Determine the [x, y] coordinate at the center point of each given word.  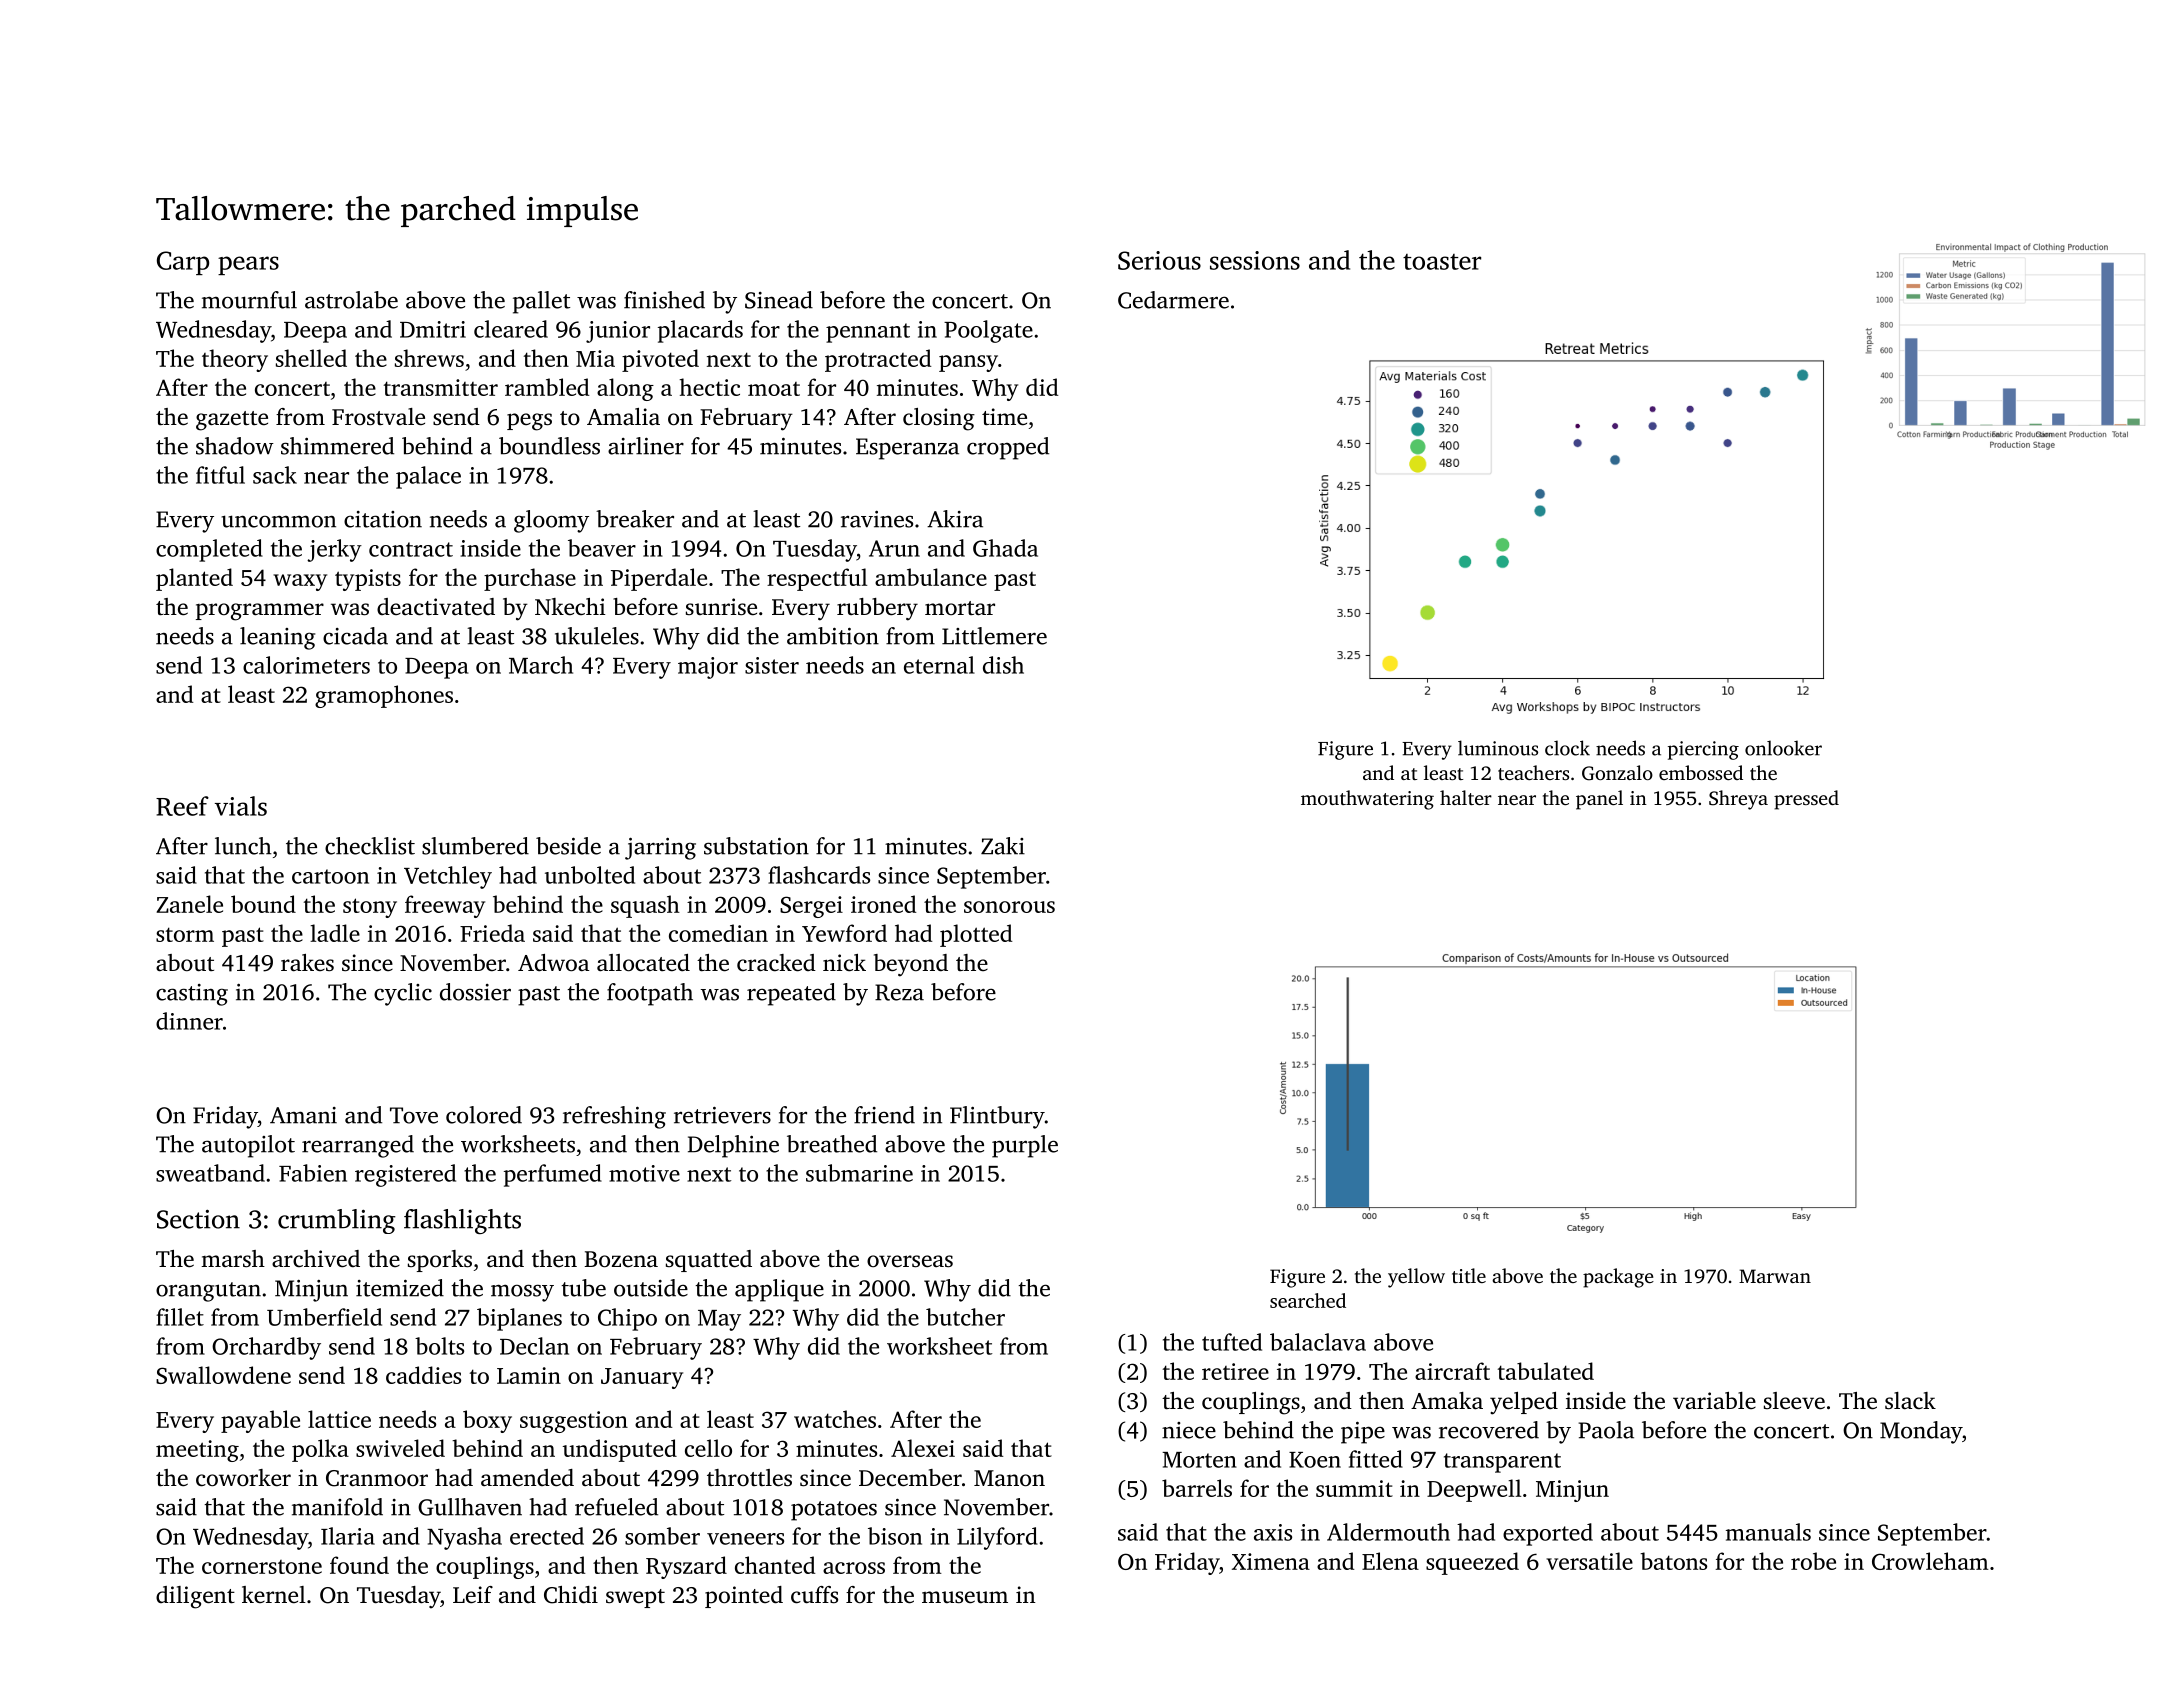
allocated [643, 963]
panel [1599, 800]
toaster [1442, 262]
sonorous [1009, 907]
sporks [440, 1261]
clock [1567, 748]
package [1618, 1278]
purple [1025, 1146]
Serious [1159, 260]
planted [194, 579]
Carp [183, 263]
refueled [616, 1507]
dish [1003, 665]
